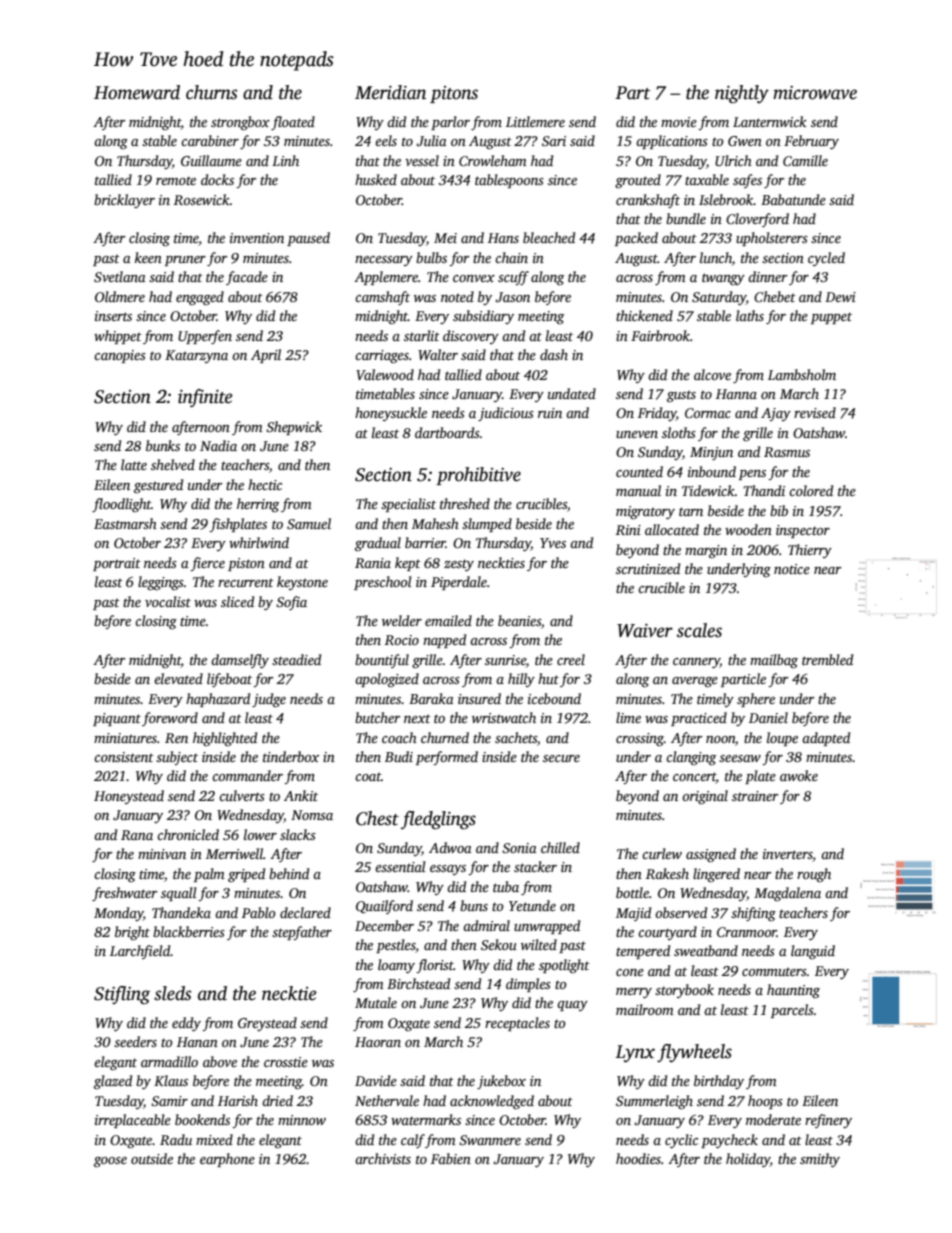 This screenshot has height=1233, width=952. Describe the element at coordinates (124, 201) in the screenshot. I see `bricklayer` at that location.
